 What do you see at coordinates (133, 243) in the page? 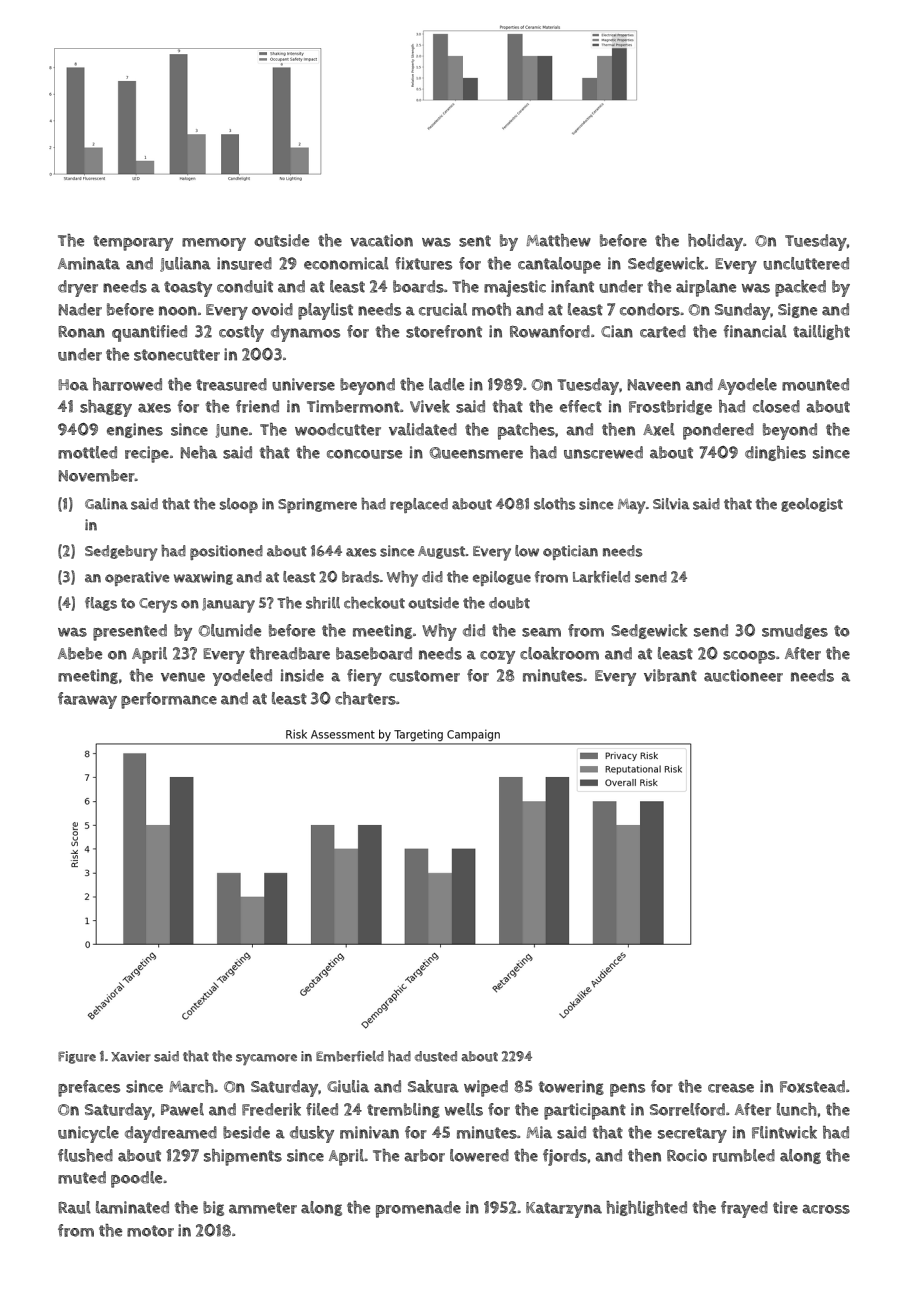
I see `temporary` at bounding box center [133, 243].
